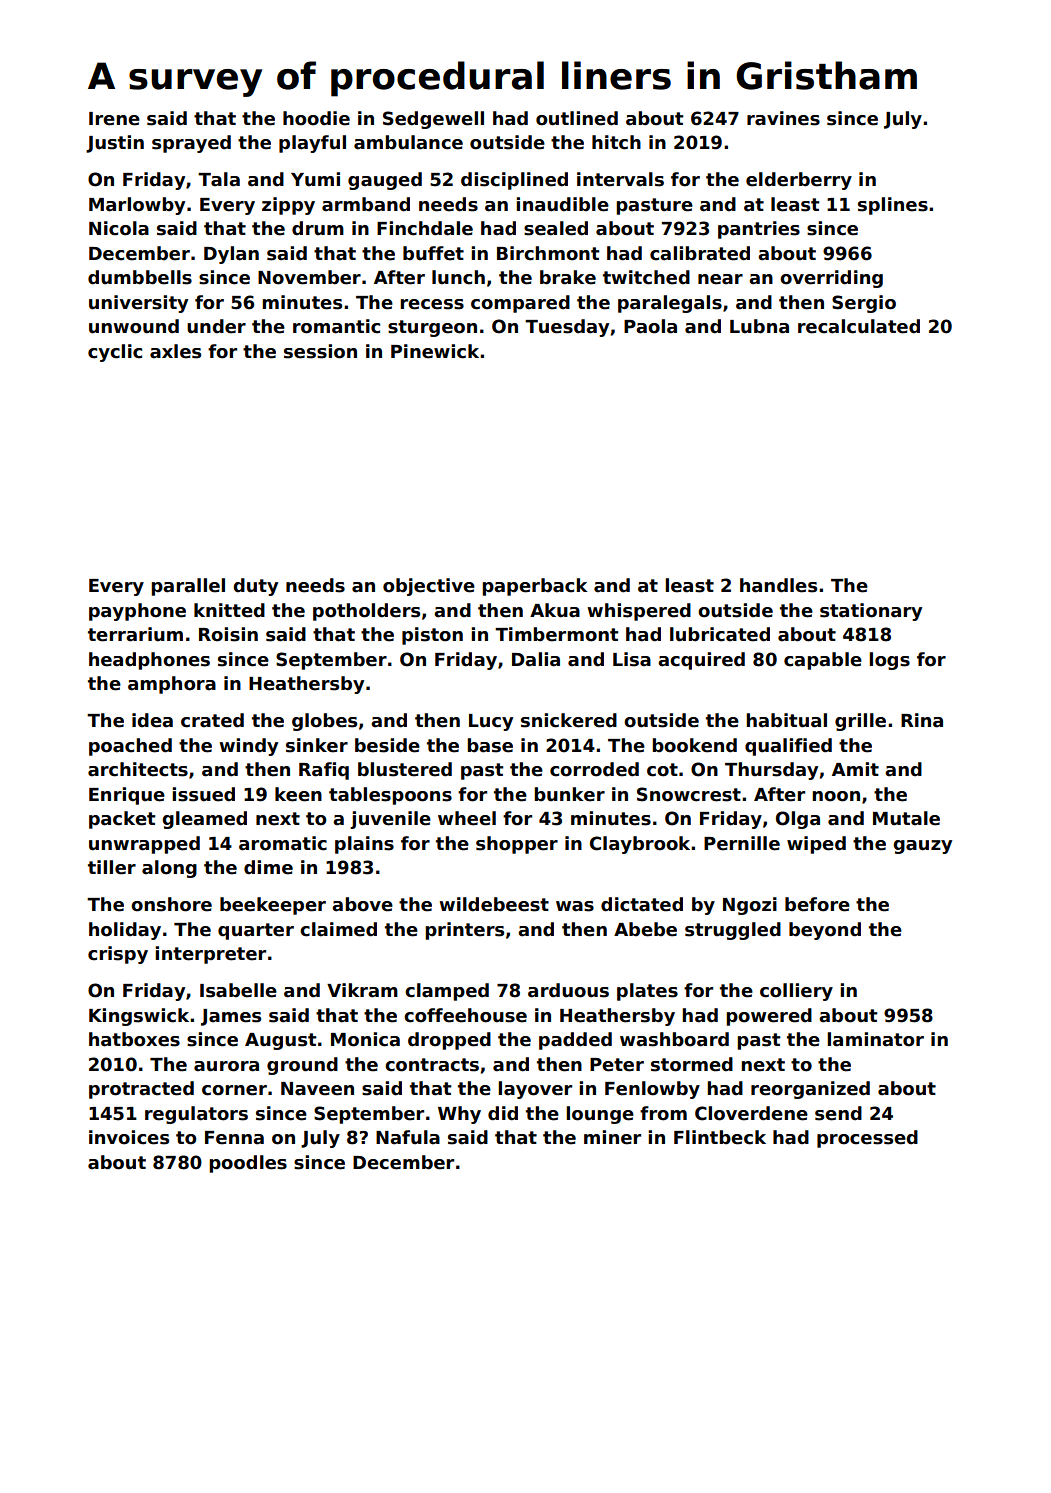 This image has width=1051, height=1493. Describe the element at coordinates (248, 1164) in the image. I see `poodles` at that location.
